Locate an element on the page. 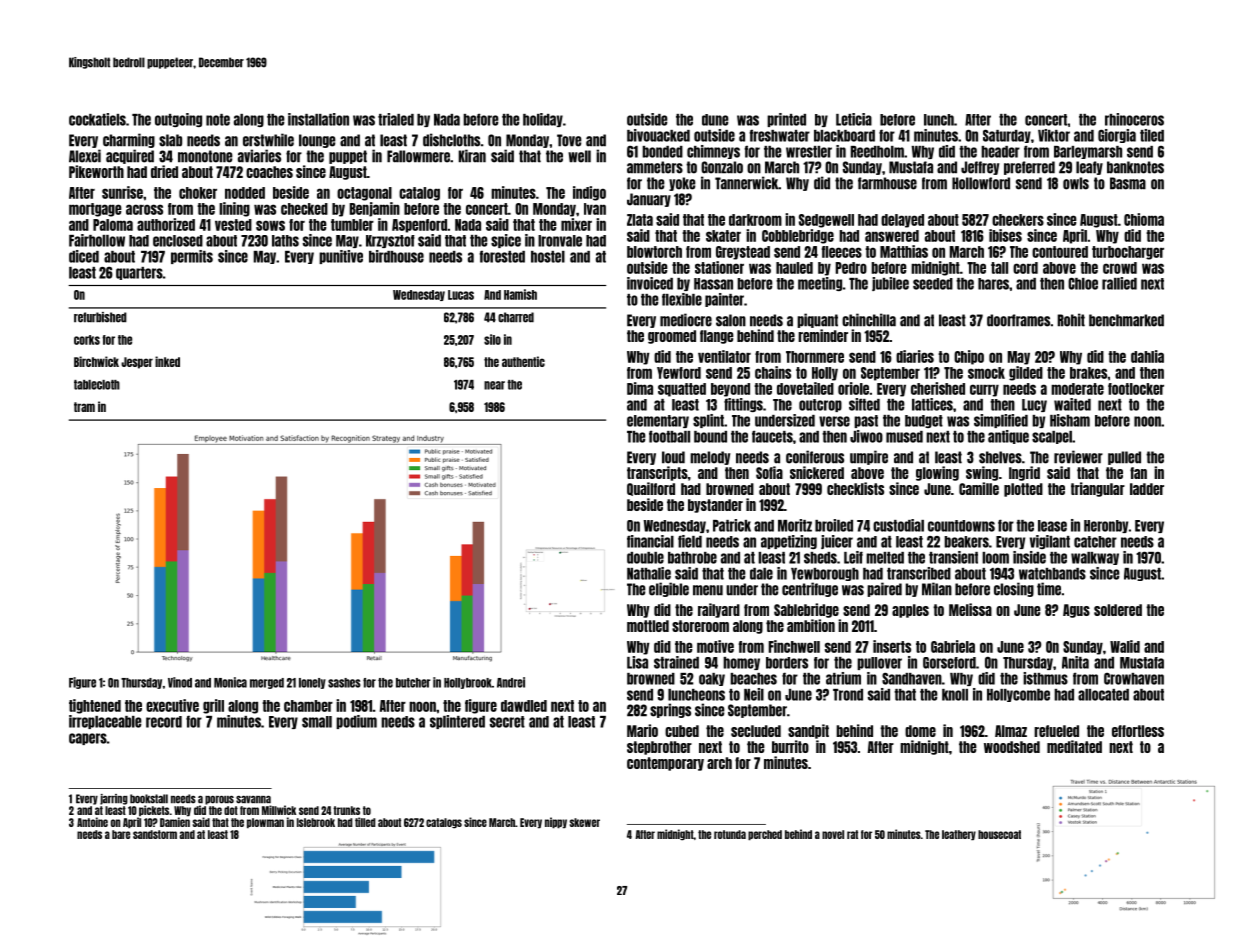 Image resolution: width=1233 pixels, height=952 pixels. Lisa is located at coordinates (637, 662).
